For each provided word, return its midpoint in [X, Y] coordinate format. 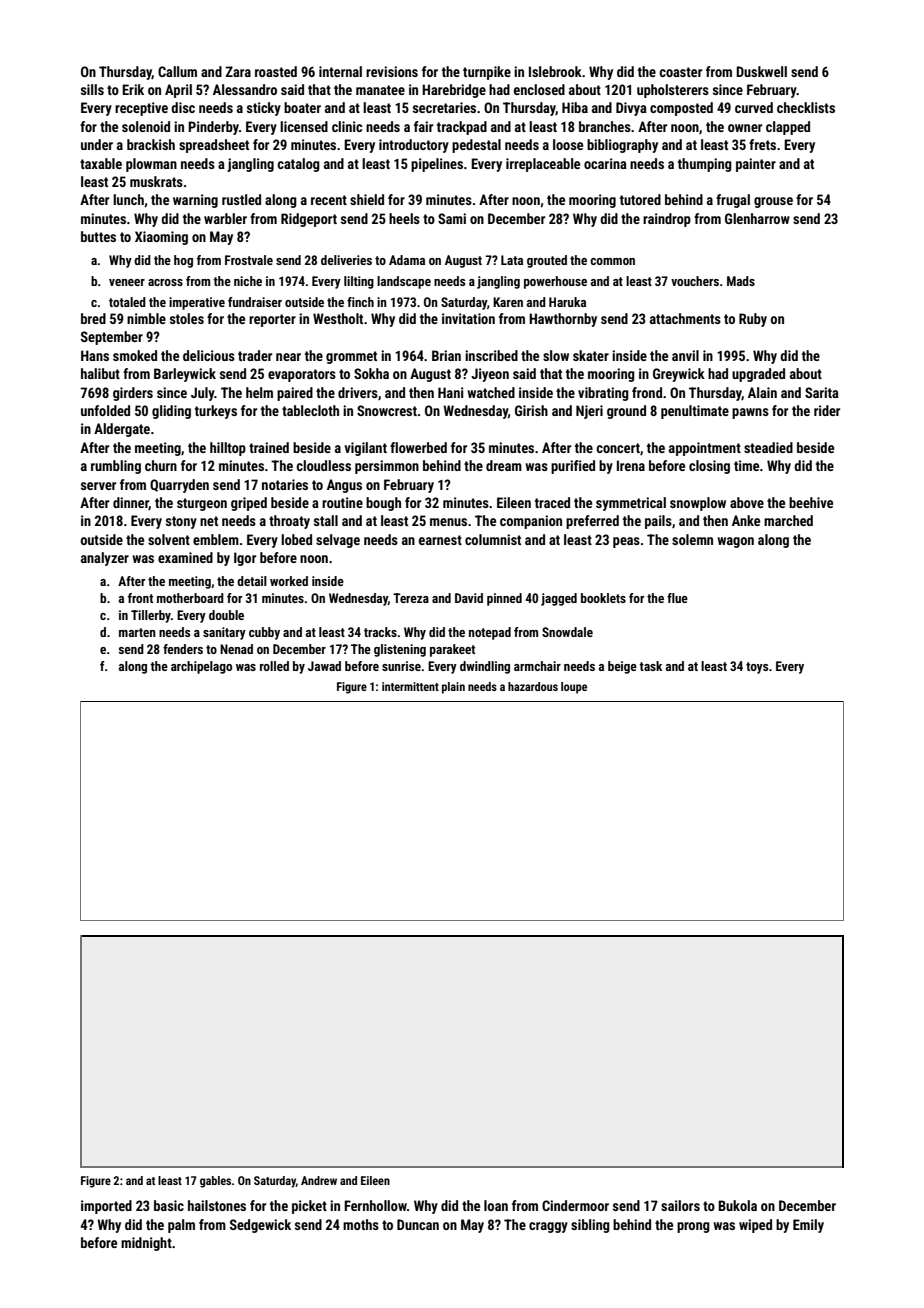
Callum [177, 71]
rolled [274, 666]
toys [757, 668]
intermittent [410, 686]
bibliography [622, 146]
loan [496, 1205]
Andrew [319, 1180]
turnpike [487, 73]
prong [693, 1227]
